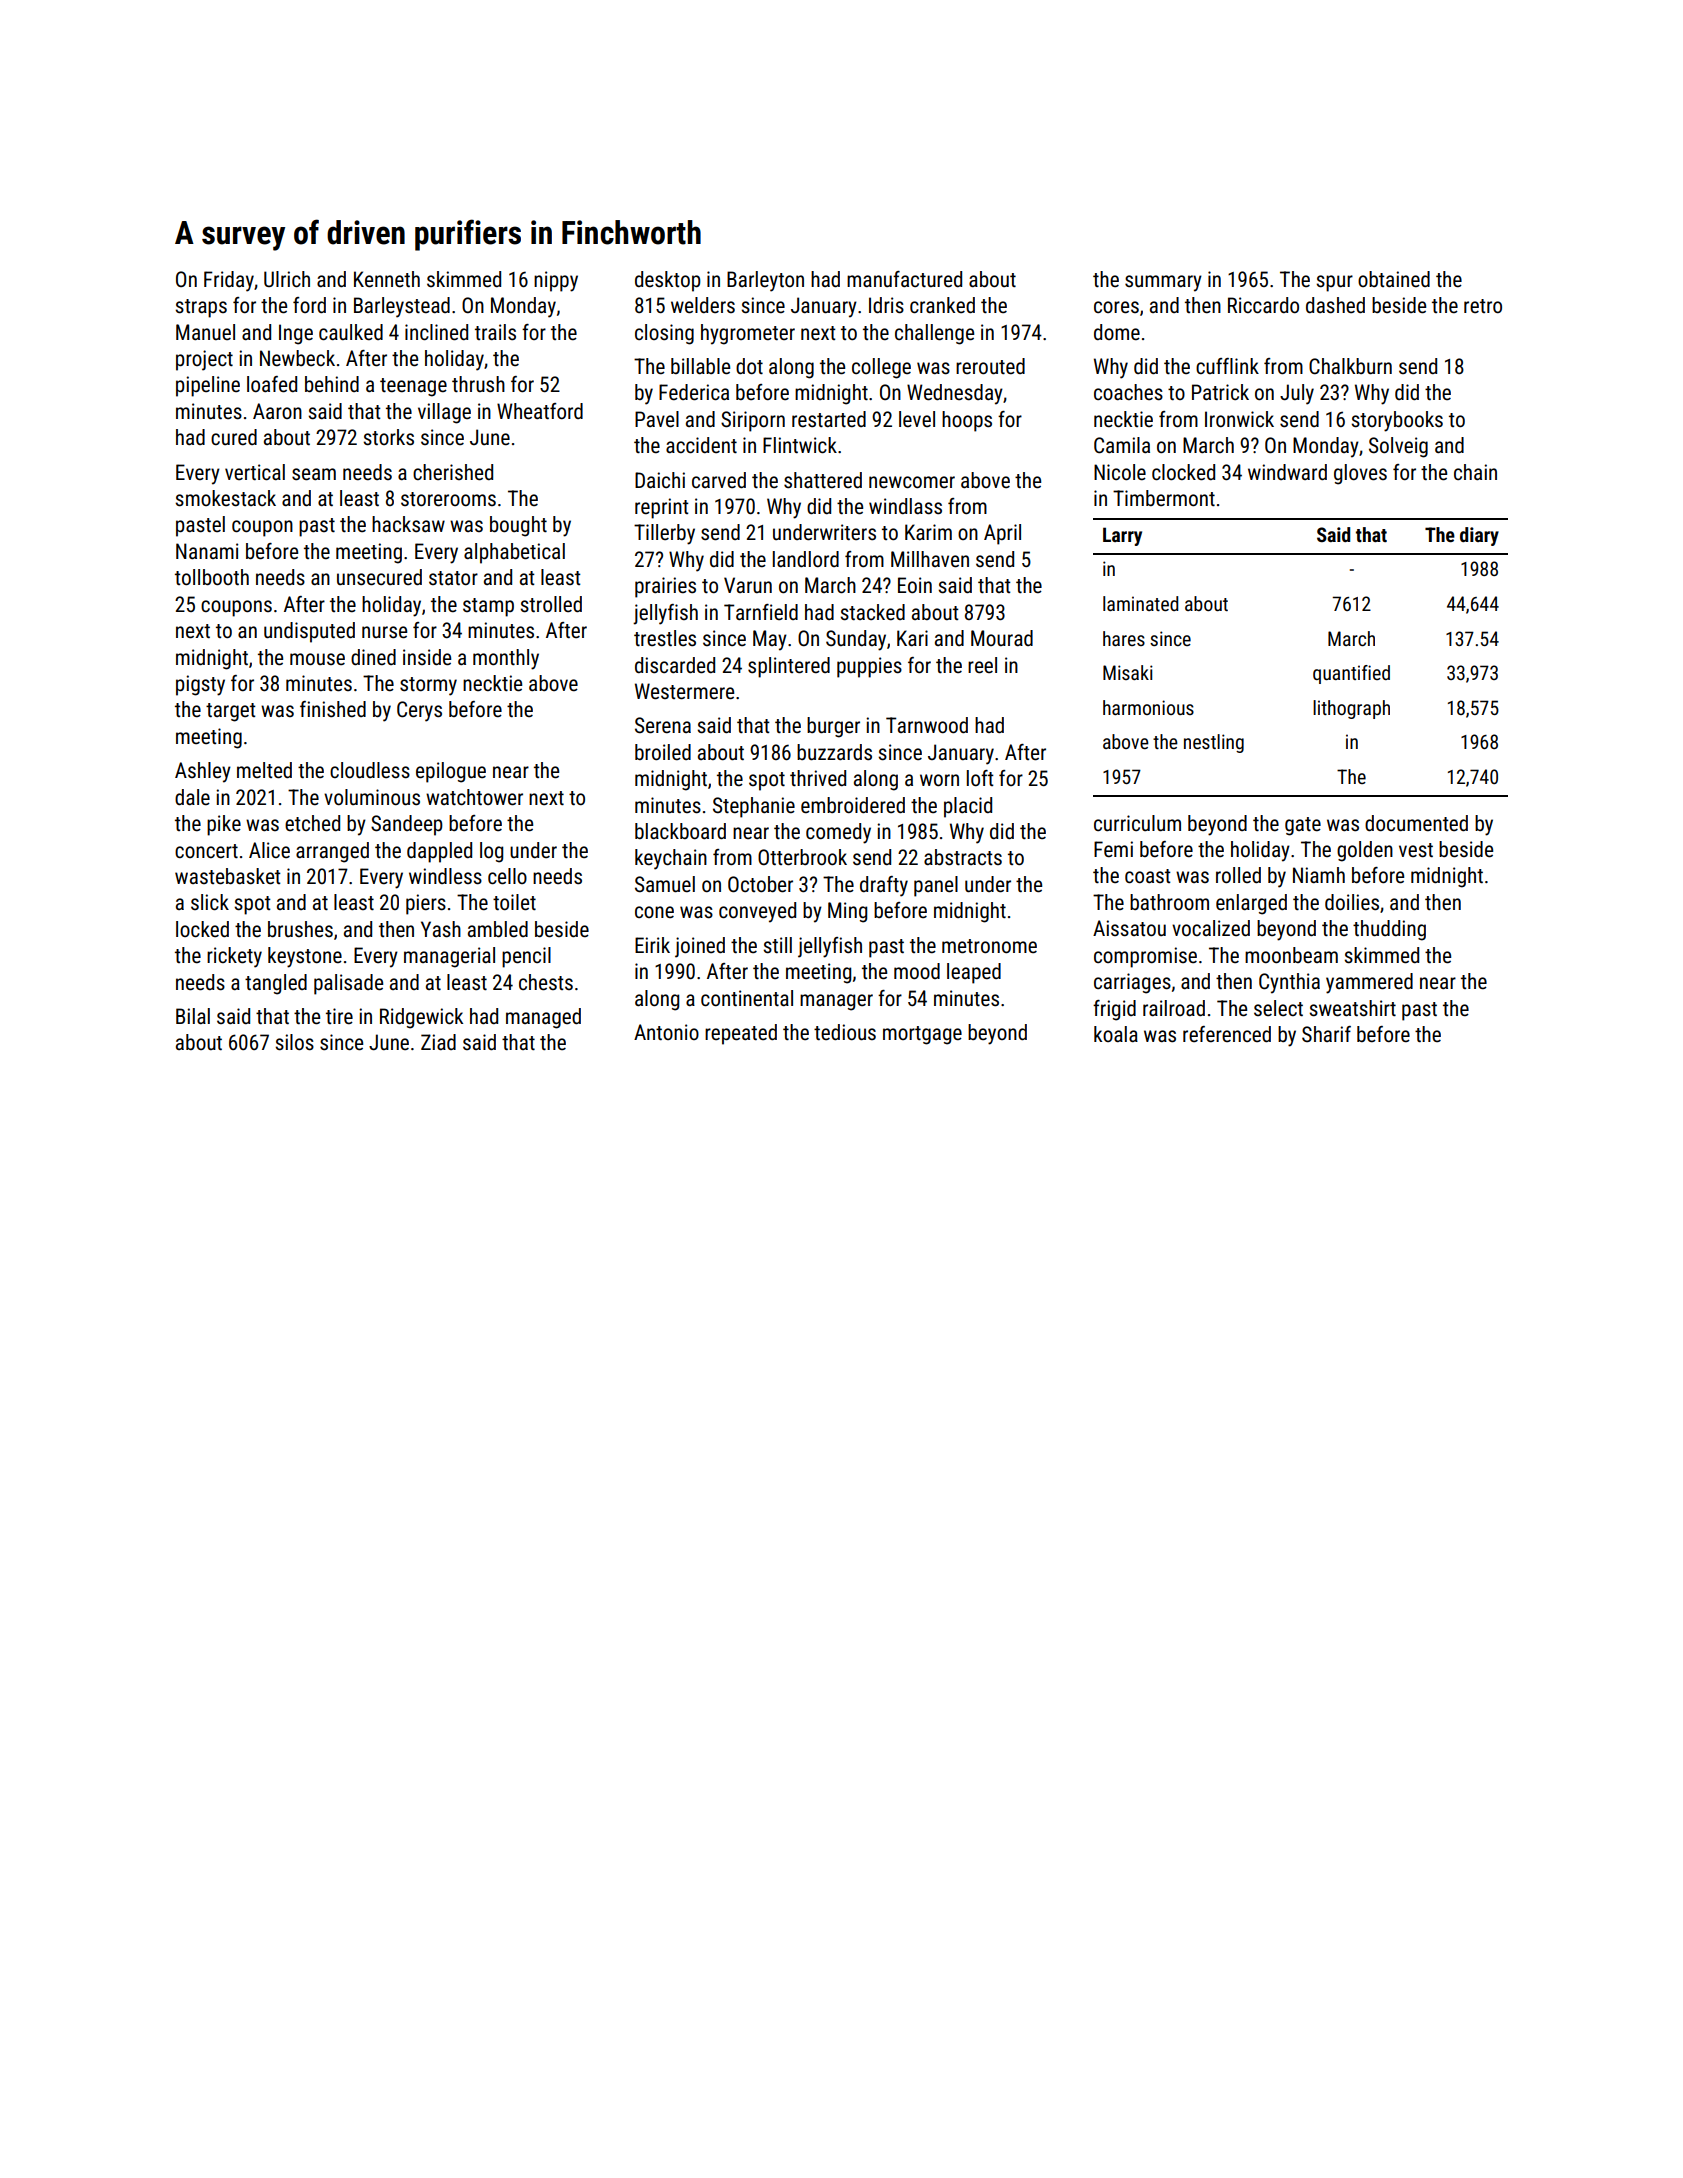 The height and width of the image is (2178, 1683). What do you see at coordinates (208, 386) in the image?
I see `pipeline` at bounding box center [208, 386].
